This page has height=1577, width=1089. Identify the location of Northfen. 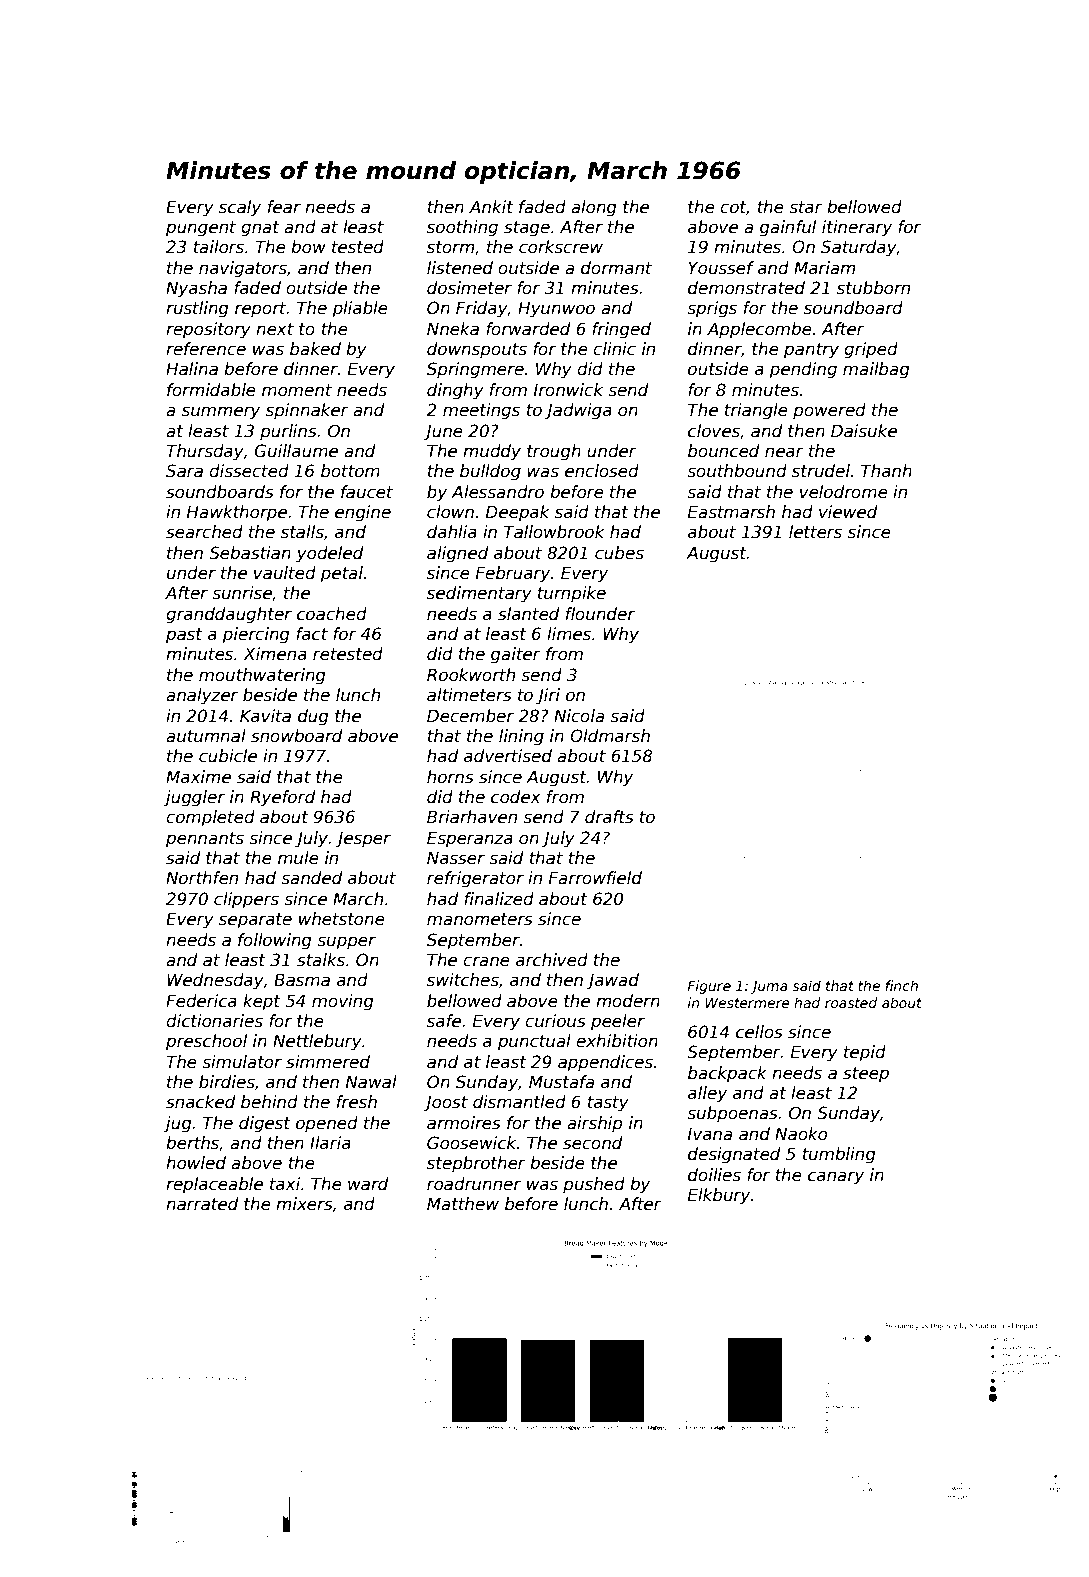
(202, 878).
